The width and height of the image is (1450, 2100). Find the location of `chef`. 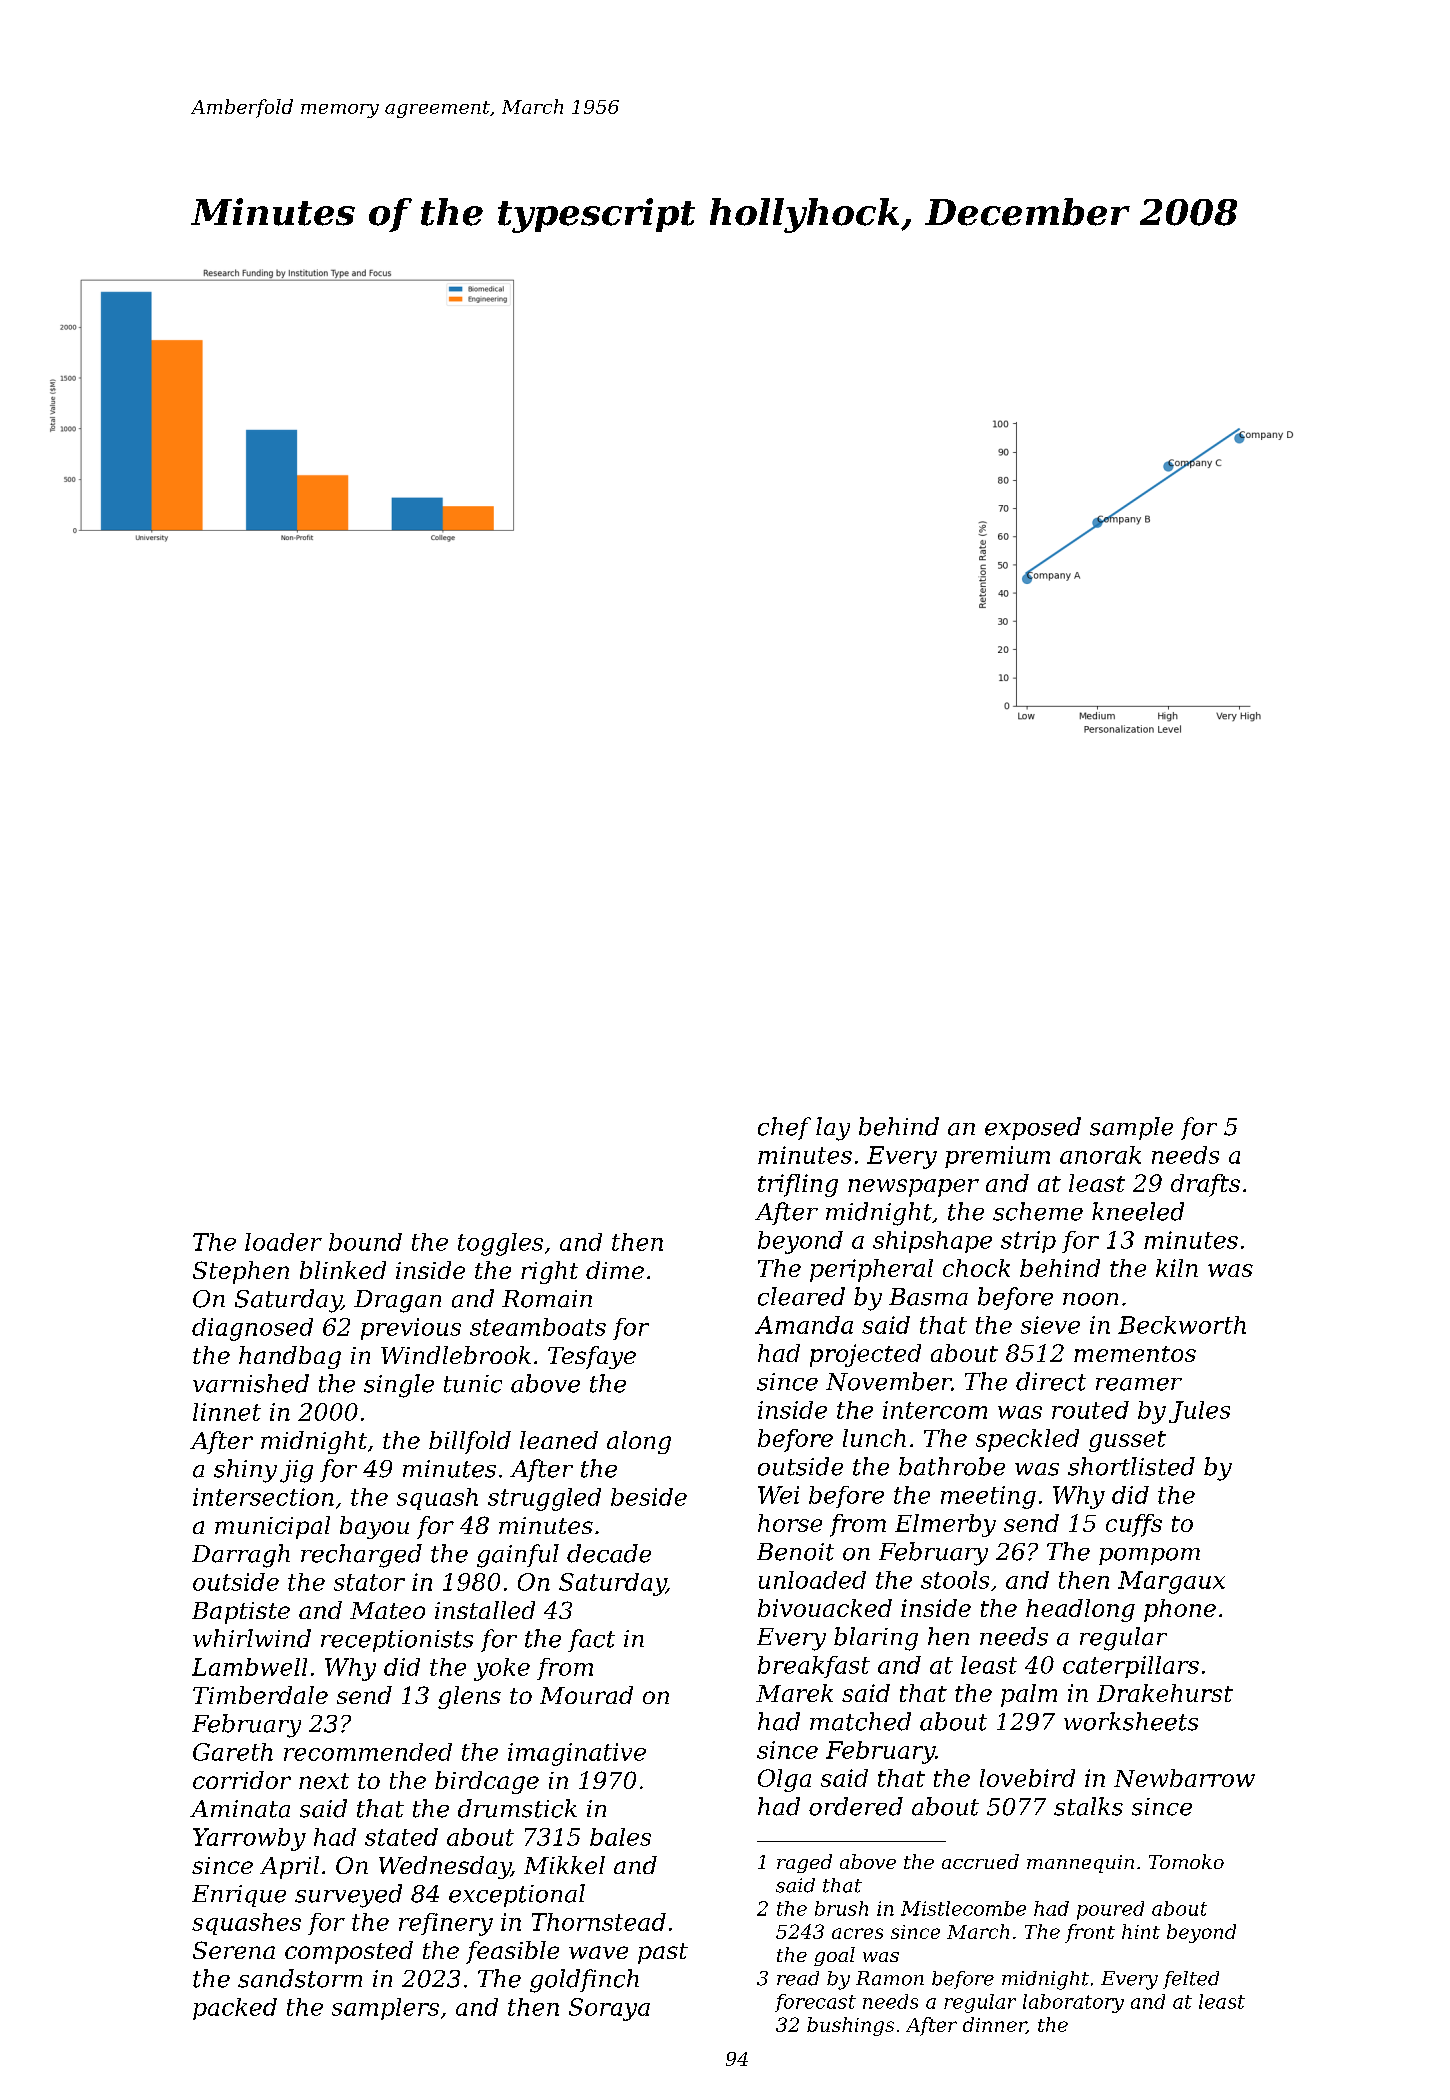

chef is located at coordinates (784, 1128).
